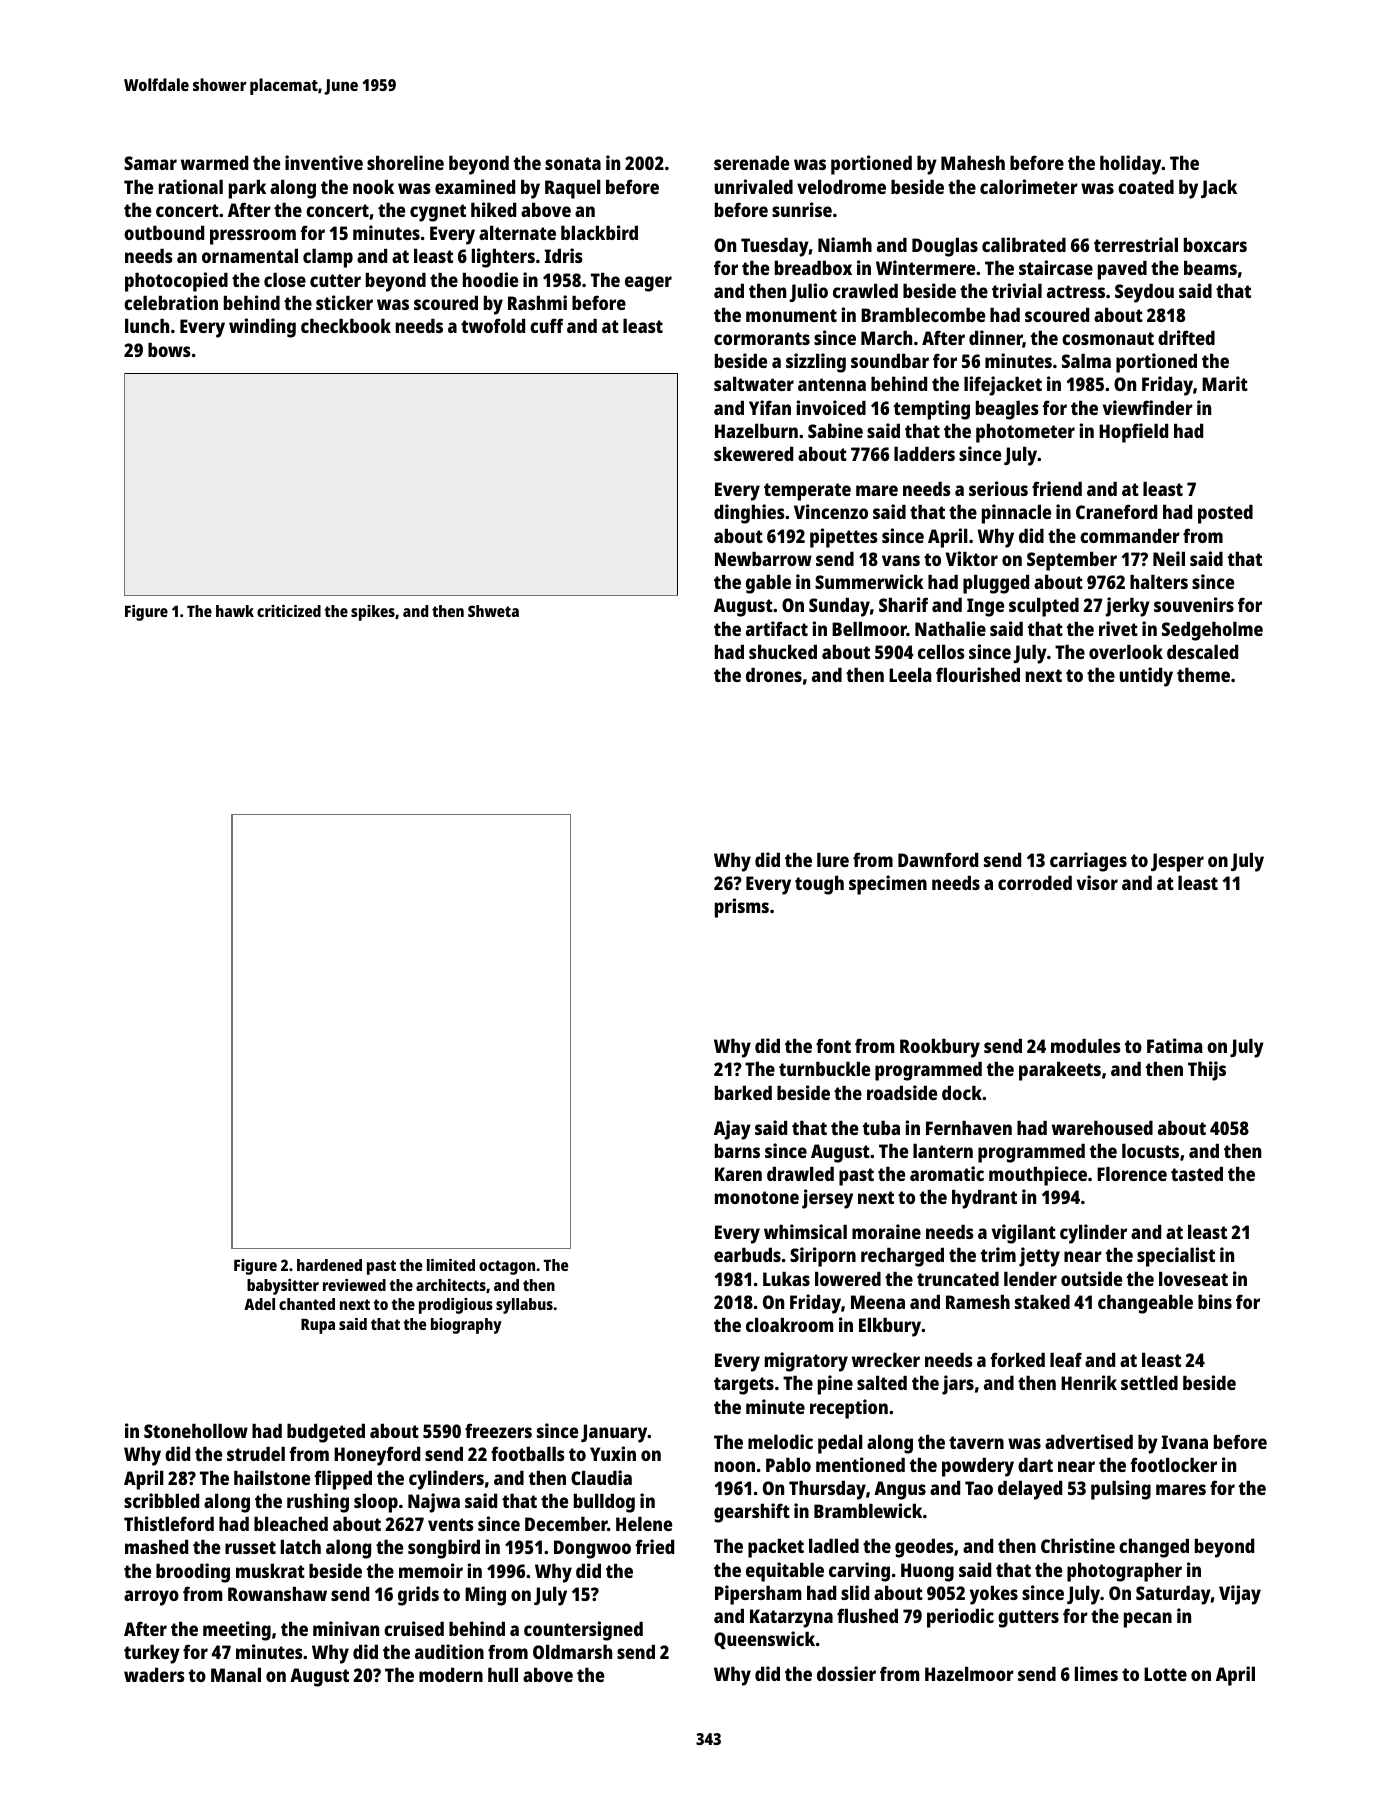  Describe the element at coordinates (1174, 1045) in the page. I see `Fatima` at that location.
